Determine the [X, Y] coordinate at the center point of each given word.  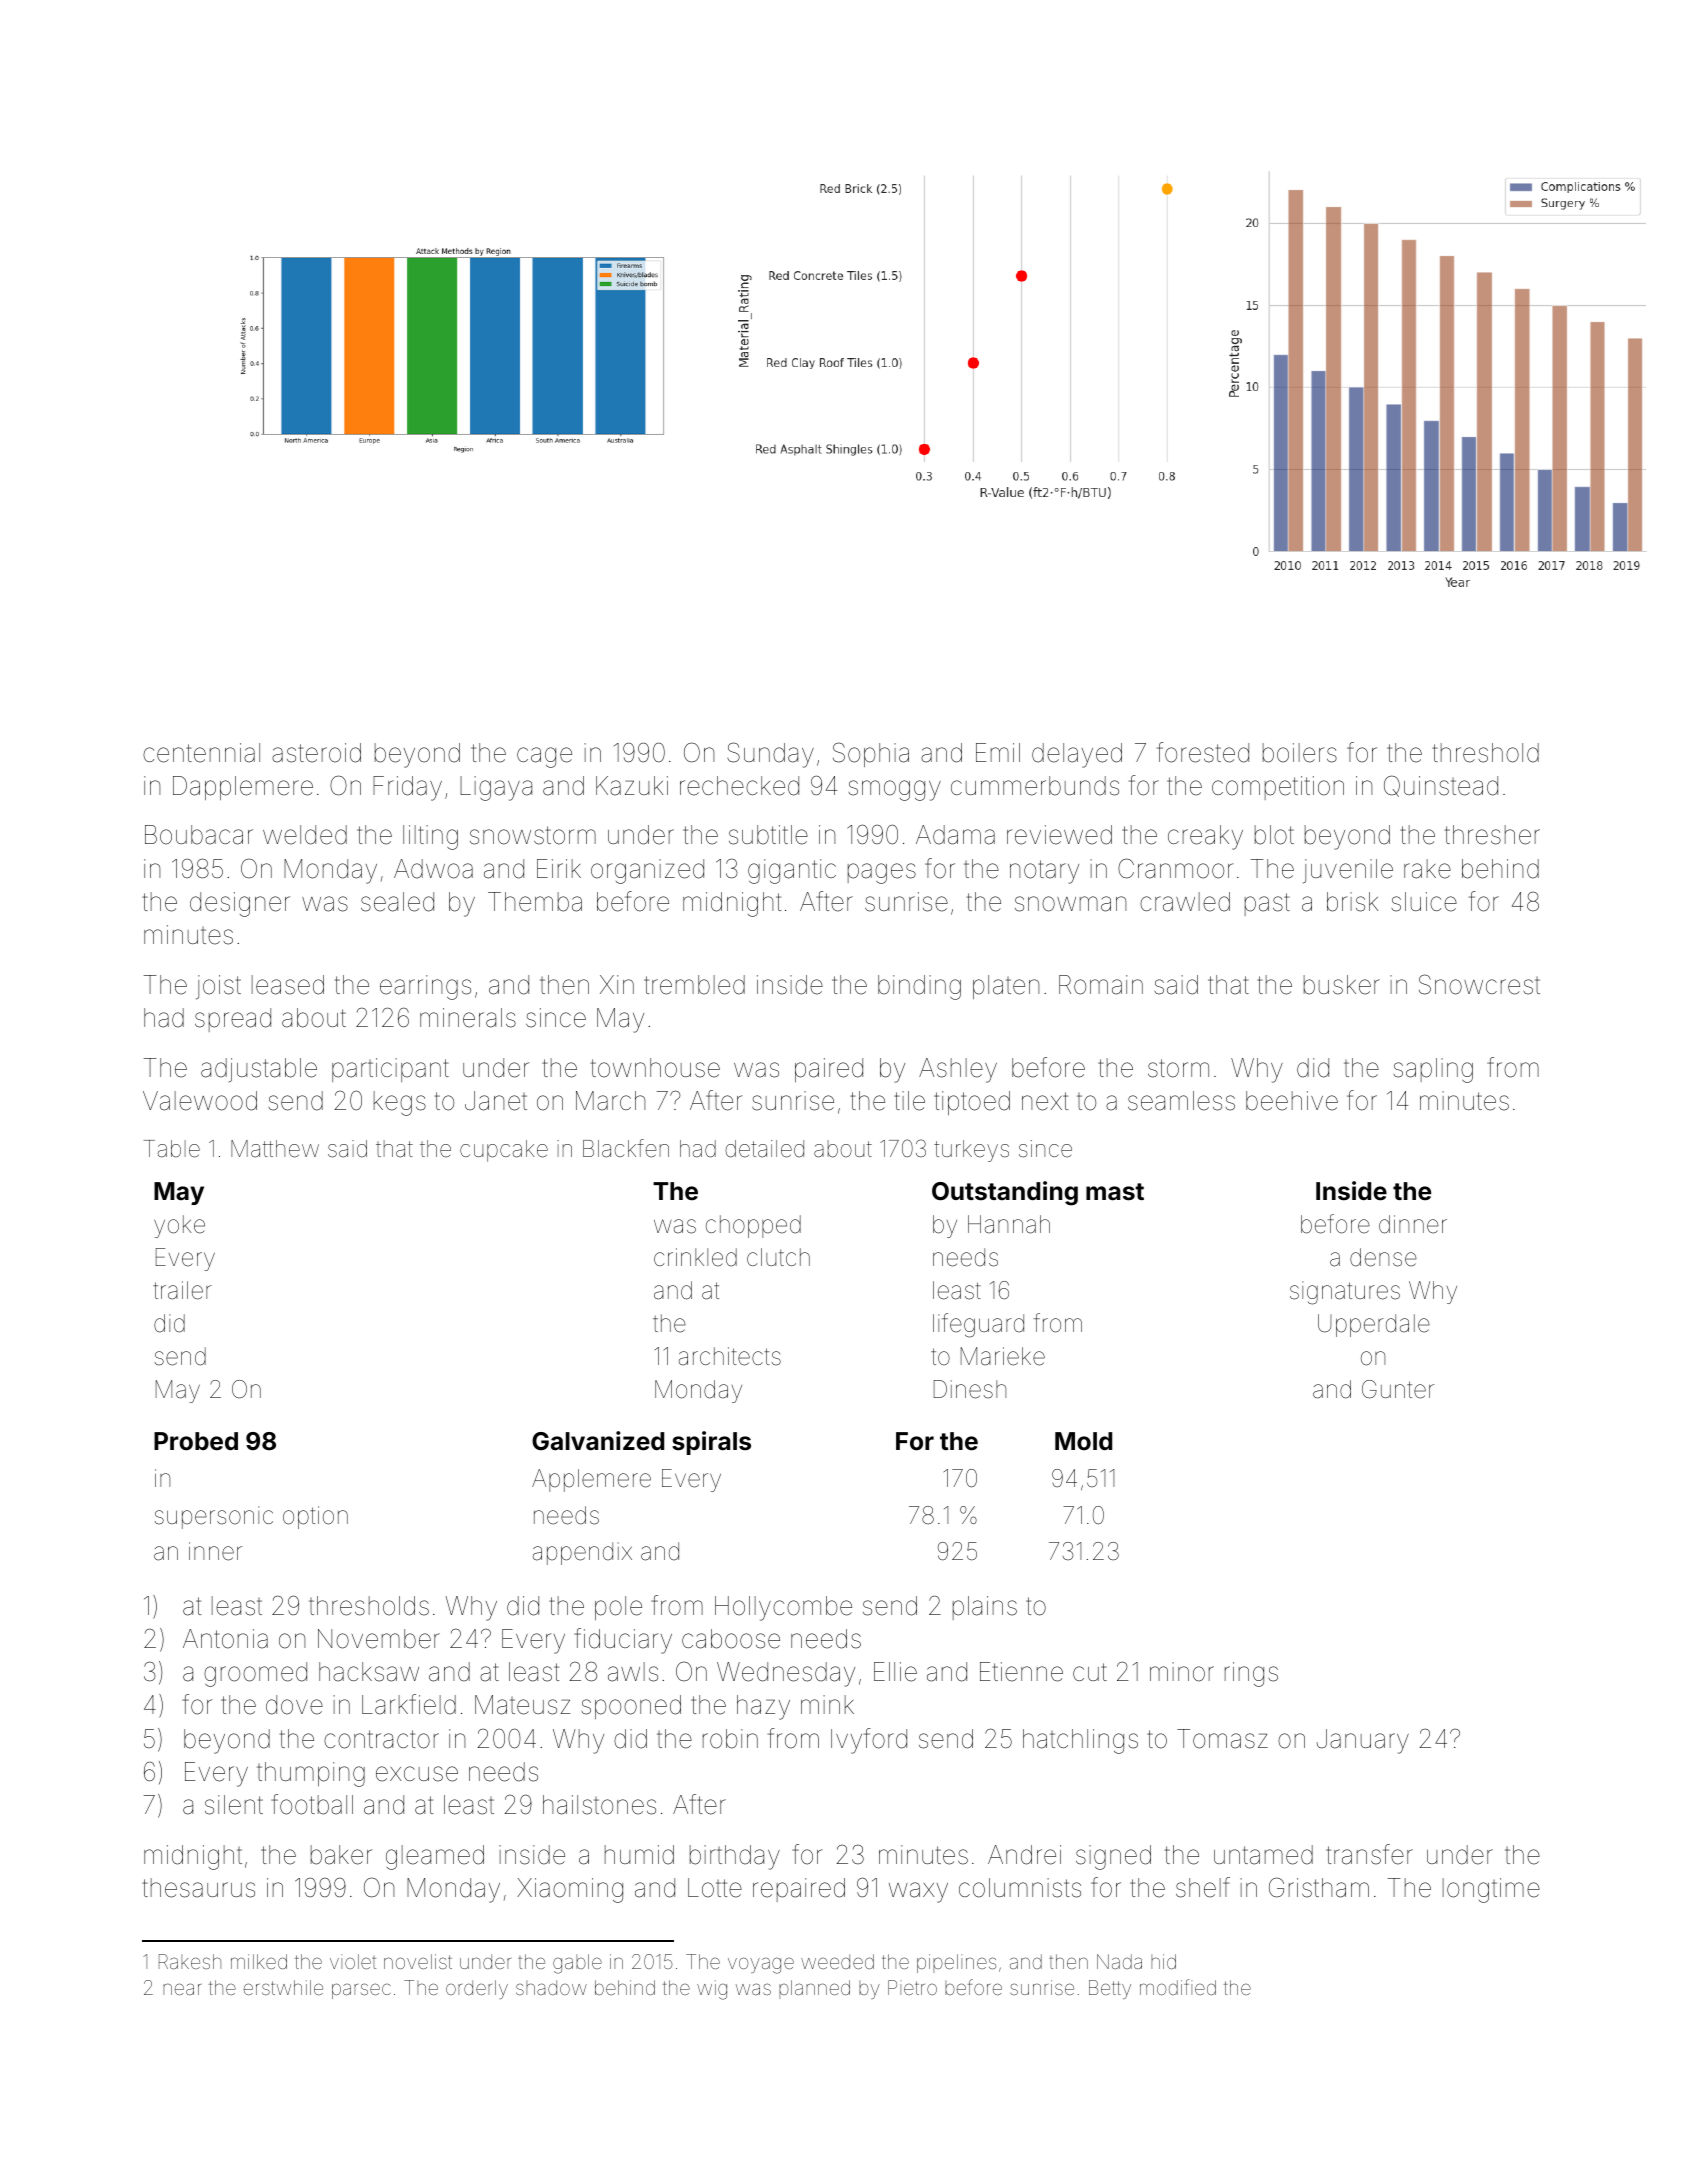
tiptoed [972, 1103]
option [315, 1517]
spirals [711, 1443]
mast [1115, 1192]
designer [240, 904]
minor [1182, 1672]
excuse [417, 1774]
